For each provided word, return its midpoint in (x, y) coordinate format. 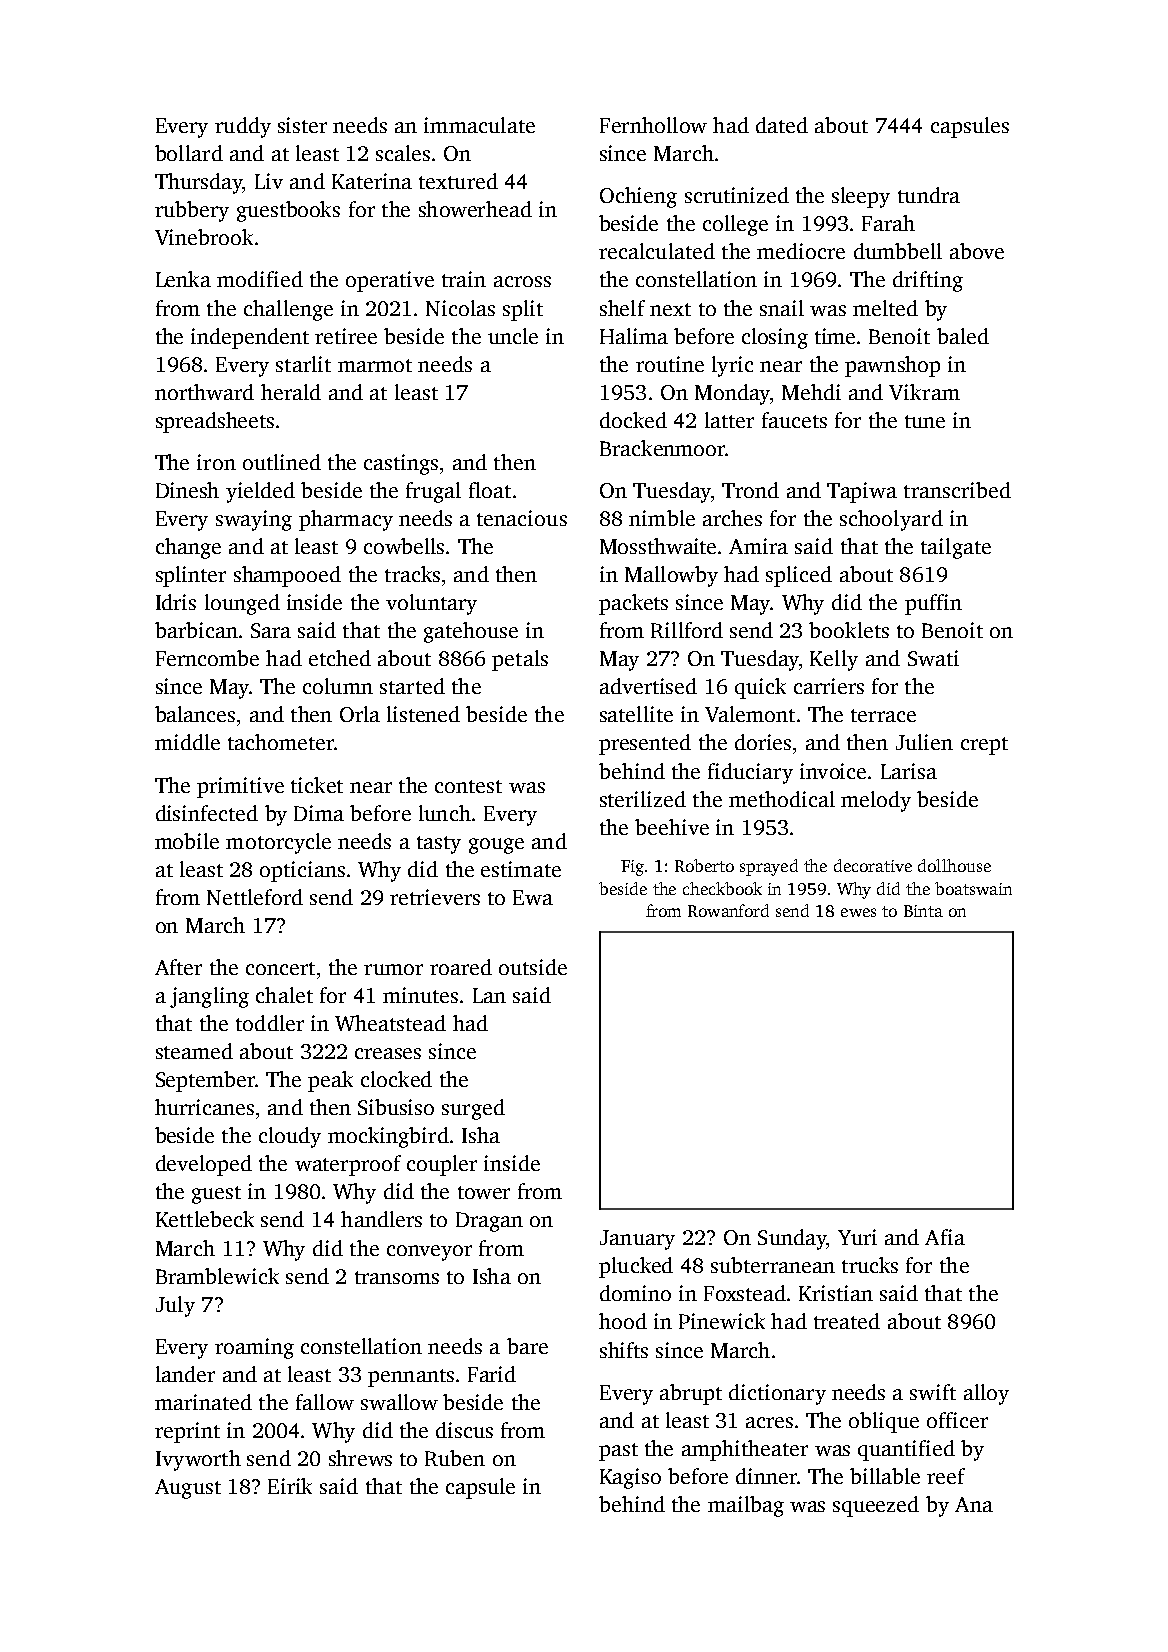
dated (782, 125)
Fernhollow (653, 125)
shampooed (287, 576)
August (188, 1489)
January (637, 1240)
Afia (945, 1237)
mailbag (746, 1506)
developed (204, 1165)
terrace (883, 715)
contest (468, 786)
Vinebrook (204, 237)
